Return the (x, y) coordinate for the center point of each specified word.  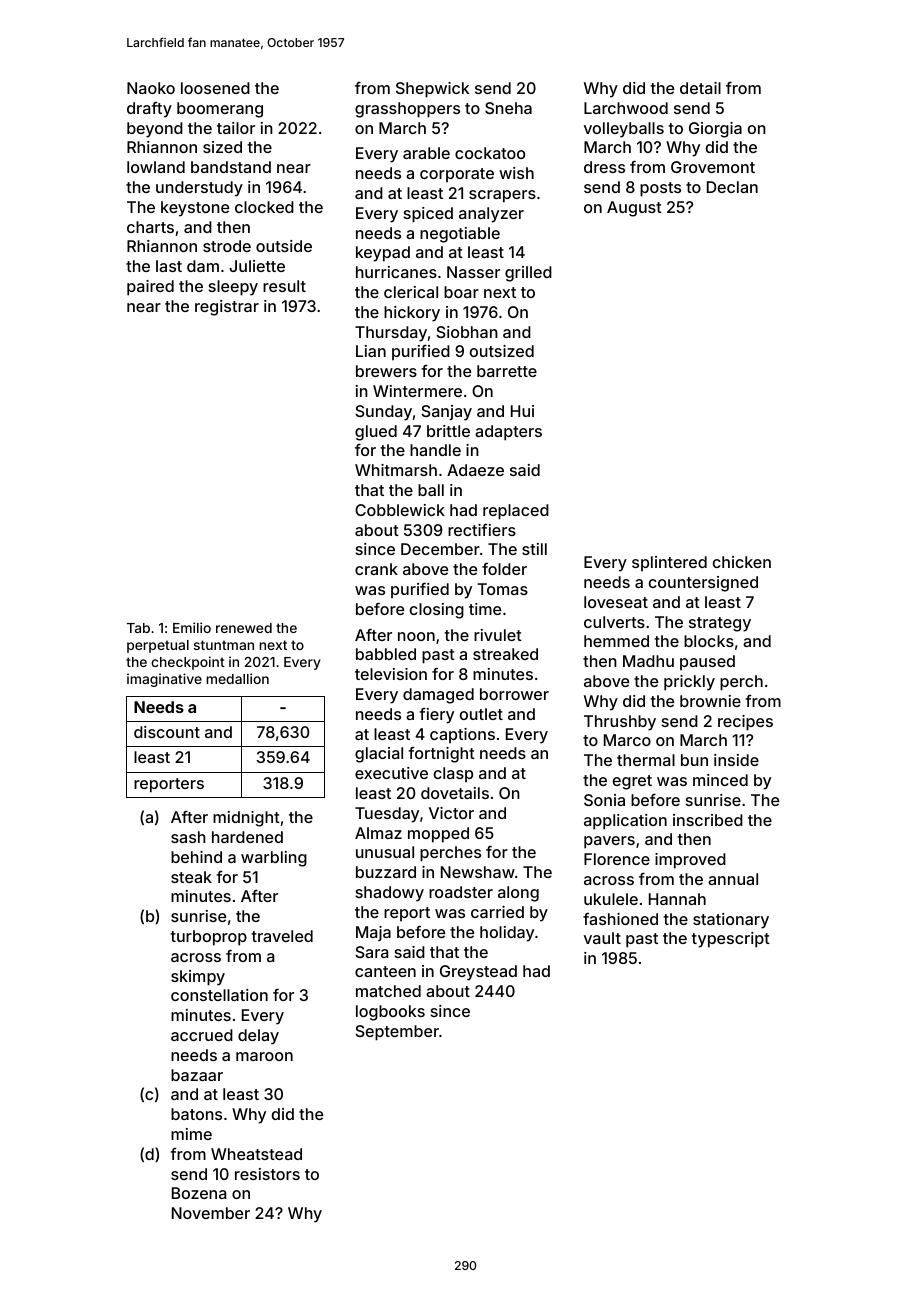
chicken (742, 562)
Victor (451, 813)
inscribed (708, 820)
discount (167, 732)
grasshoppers (407, 110)
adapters (508, 433)
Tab (138, 628)
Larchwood (626, 108)
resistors (267, 1174)
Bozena (199, 1193)
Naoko (151, 88)
